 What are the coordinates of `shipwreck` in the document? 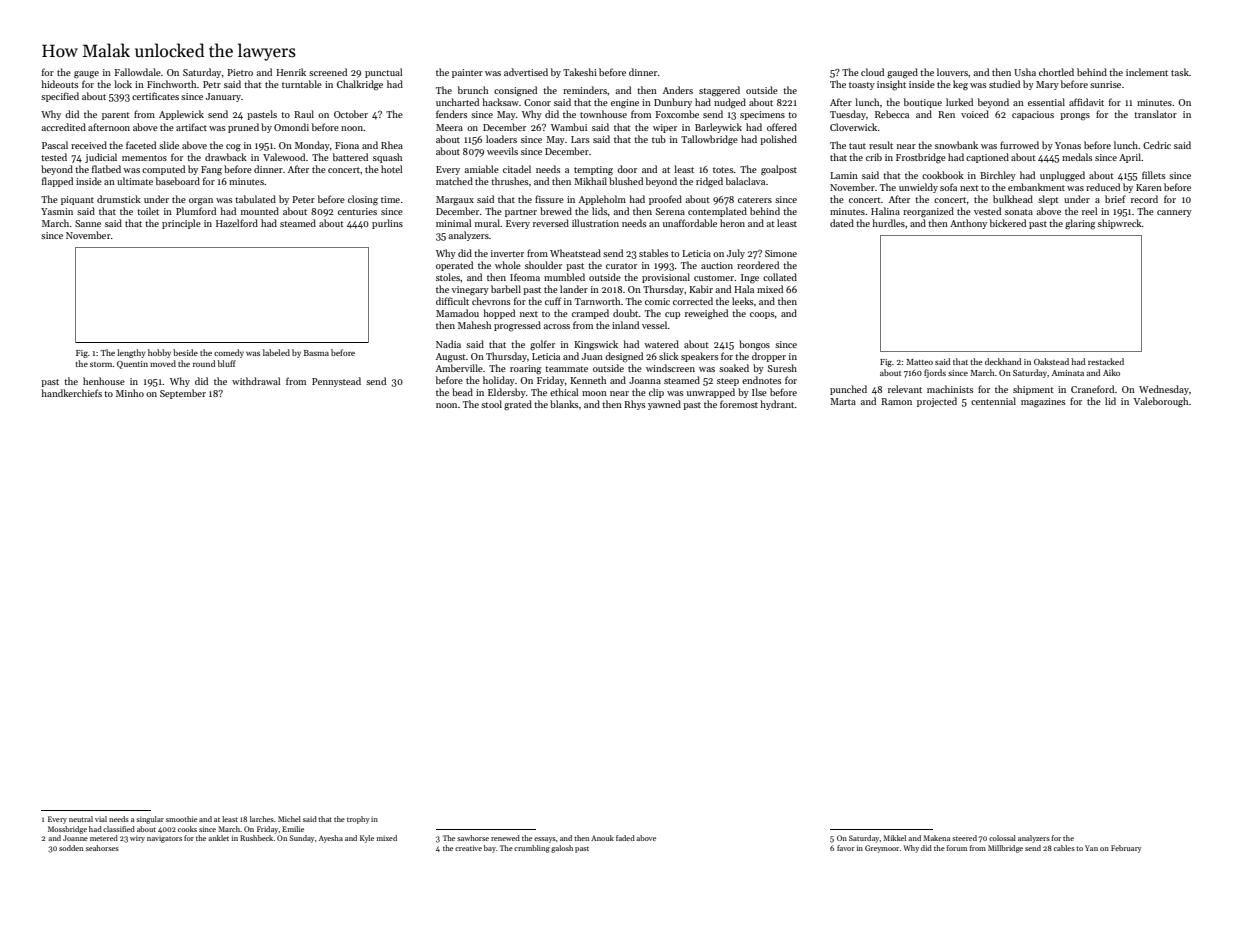 It's located at (1120, 224).
